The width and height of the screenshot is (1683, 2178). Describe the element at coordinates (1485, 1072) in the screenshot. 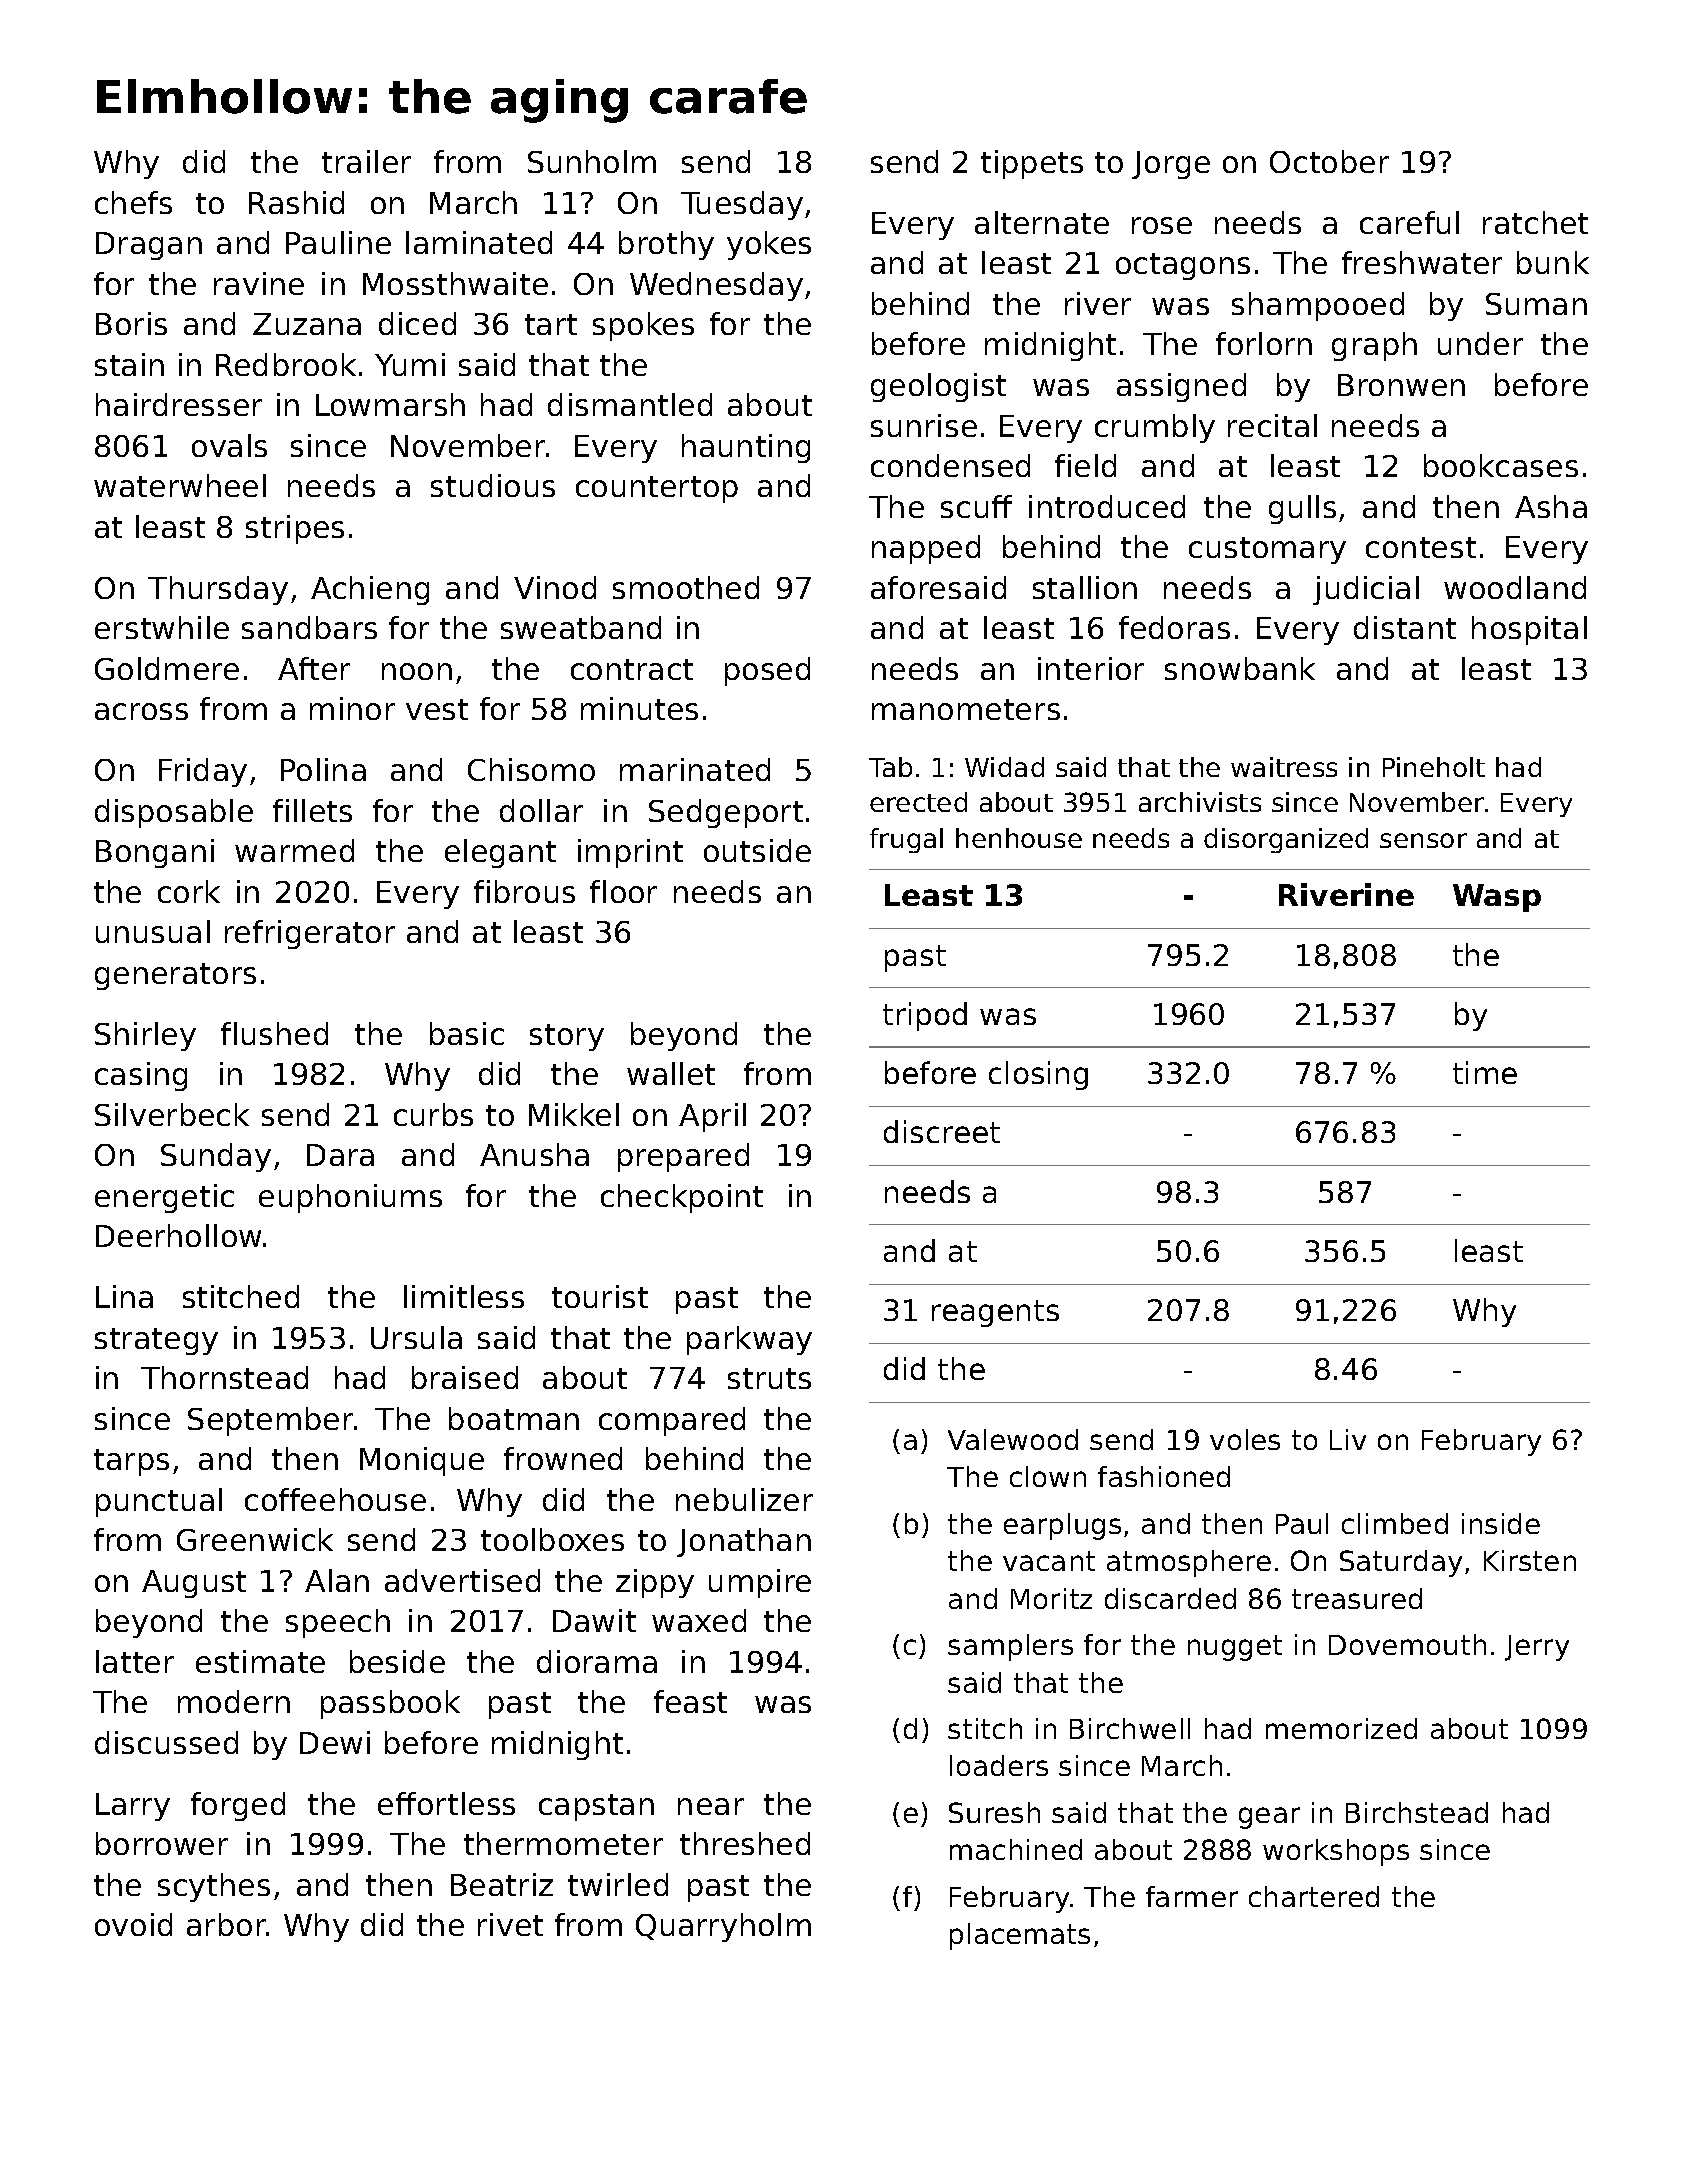

I see `time` at that location.
